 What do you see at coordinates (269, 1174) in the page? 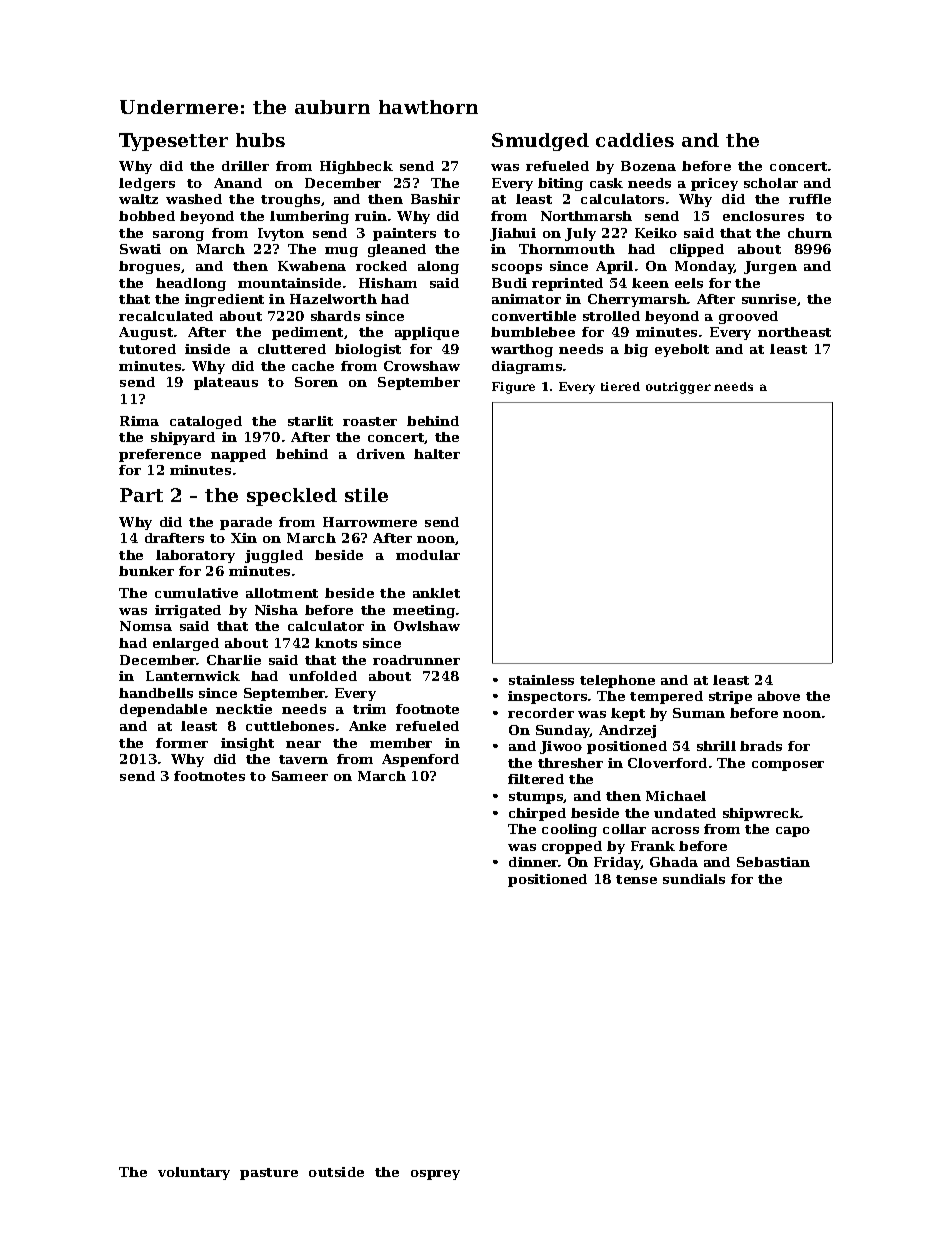
I see `pasture` at bounding box center [269, 1174].
